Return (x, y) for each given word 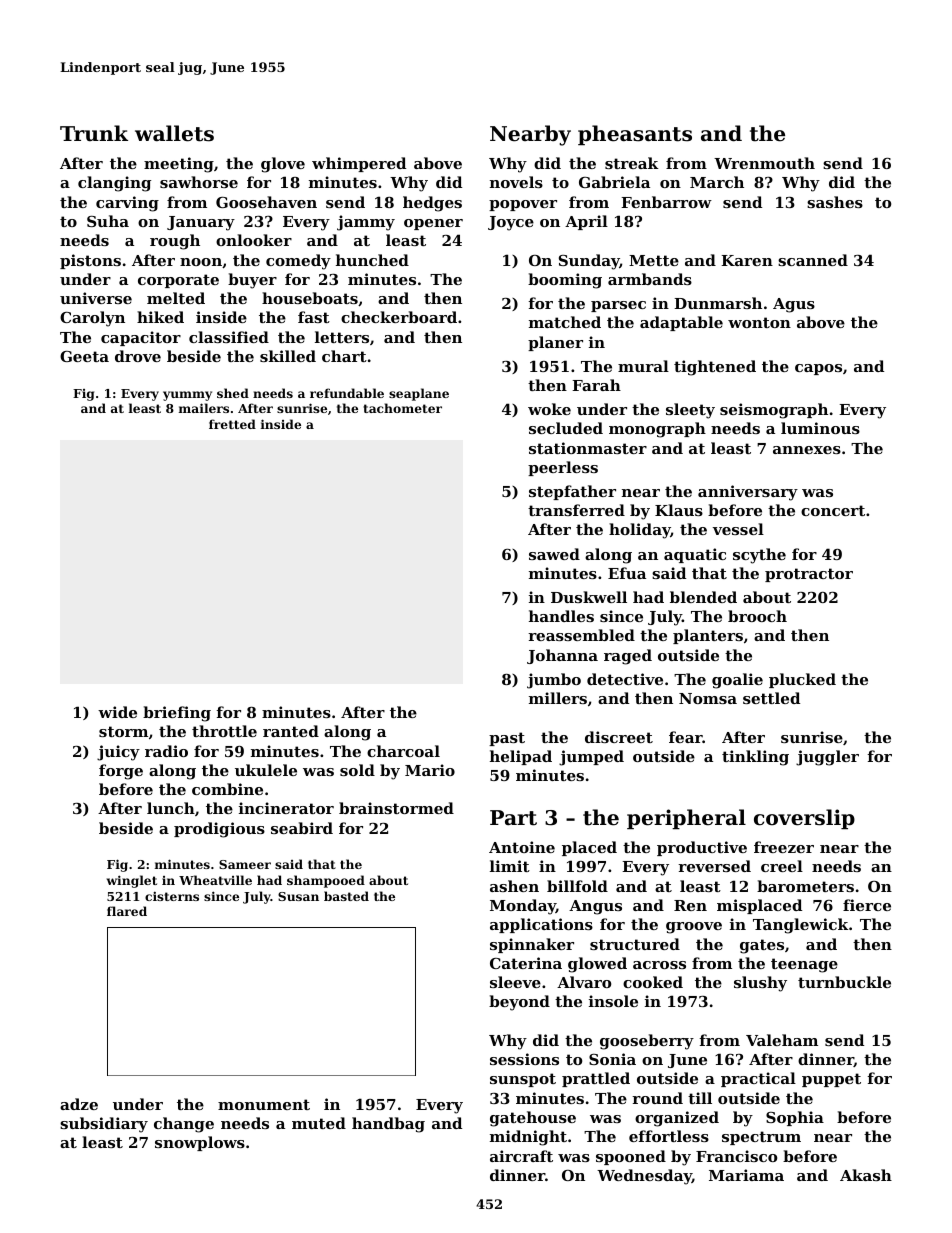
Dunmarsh (718, 303)
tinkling (755, 758)
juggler (827, 758)
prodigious (219, 830)
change (184, 1125)
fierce (867, 905)
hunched (372, 260)
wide (117, 712)
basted (346, 896)
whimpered (359, 164)
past (507, 739)
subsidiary (104, 1125)
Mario (430, 770)
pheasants (635, 135)
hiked (160, 317)
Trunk (94, 133)
